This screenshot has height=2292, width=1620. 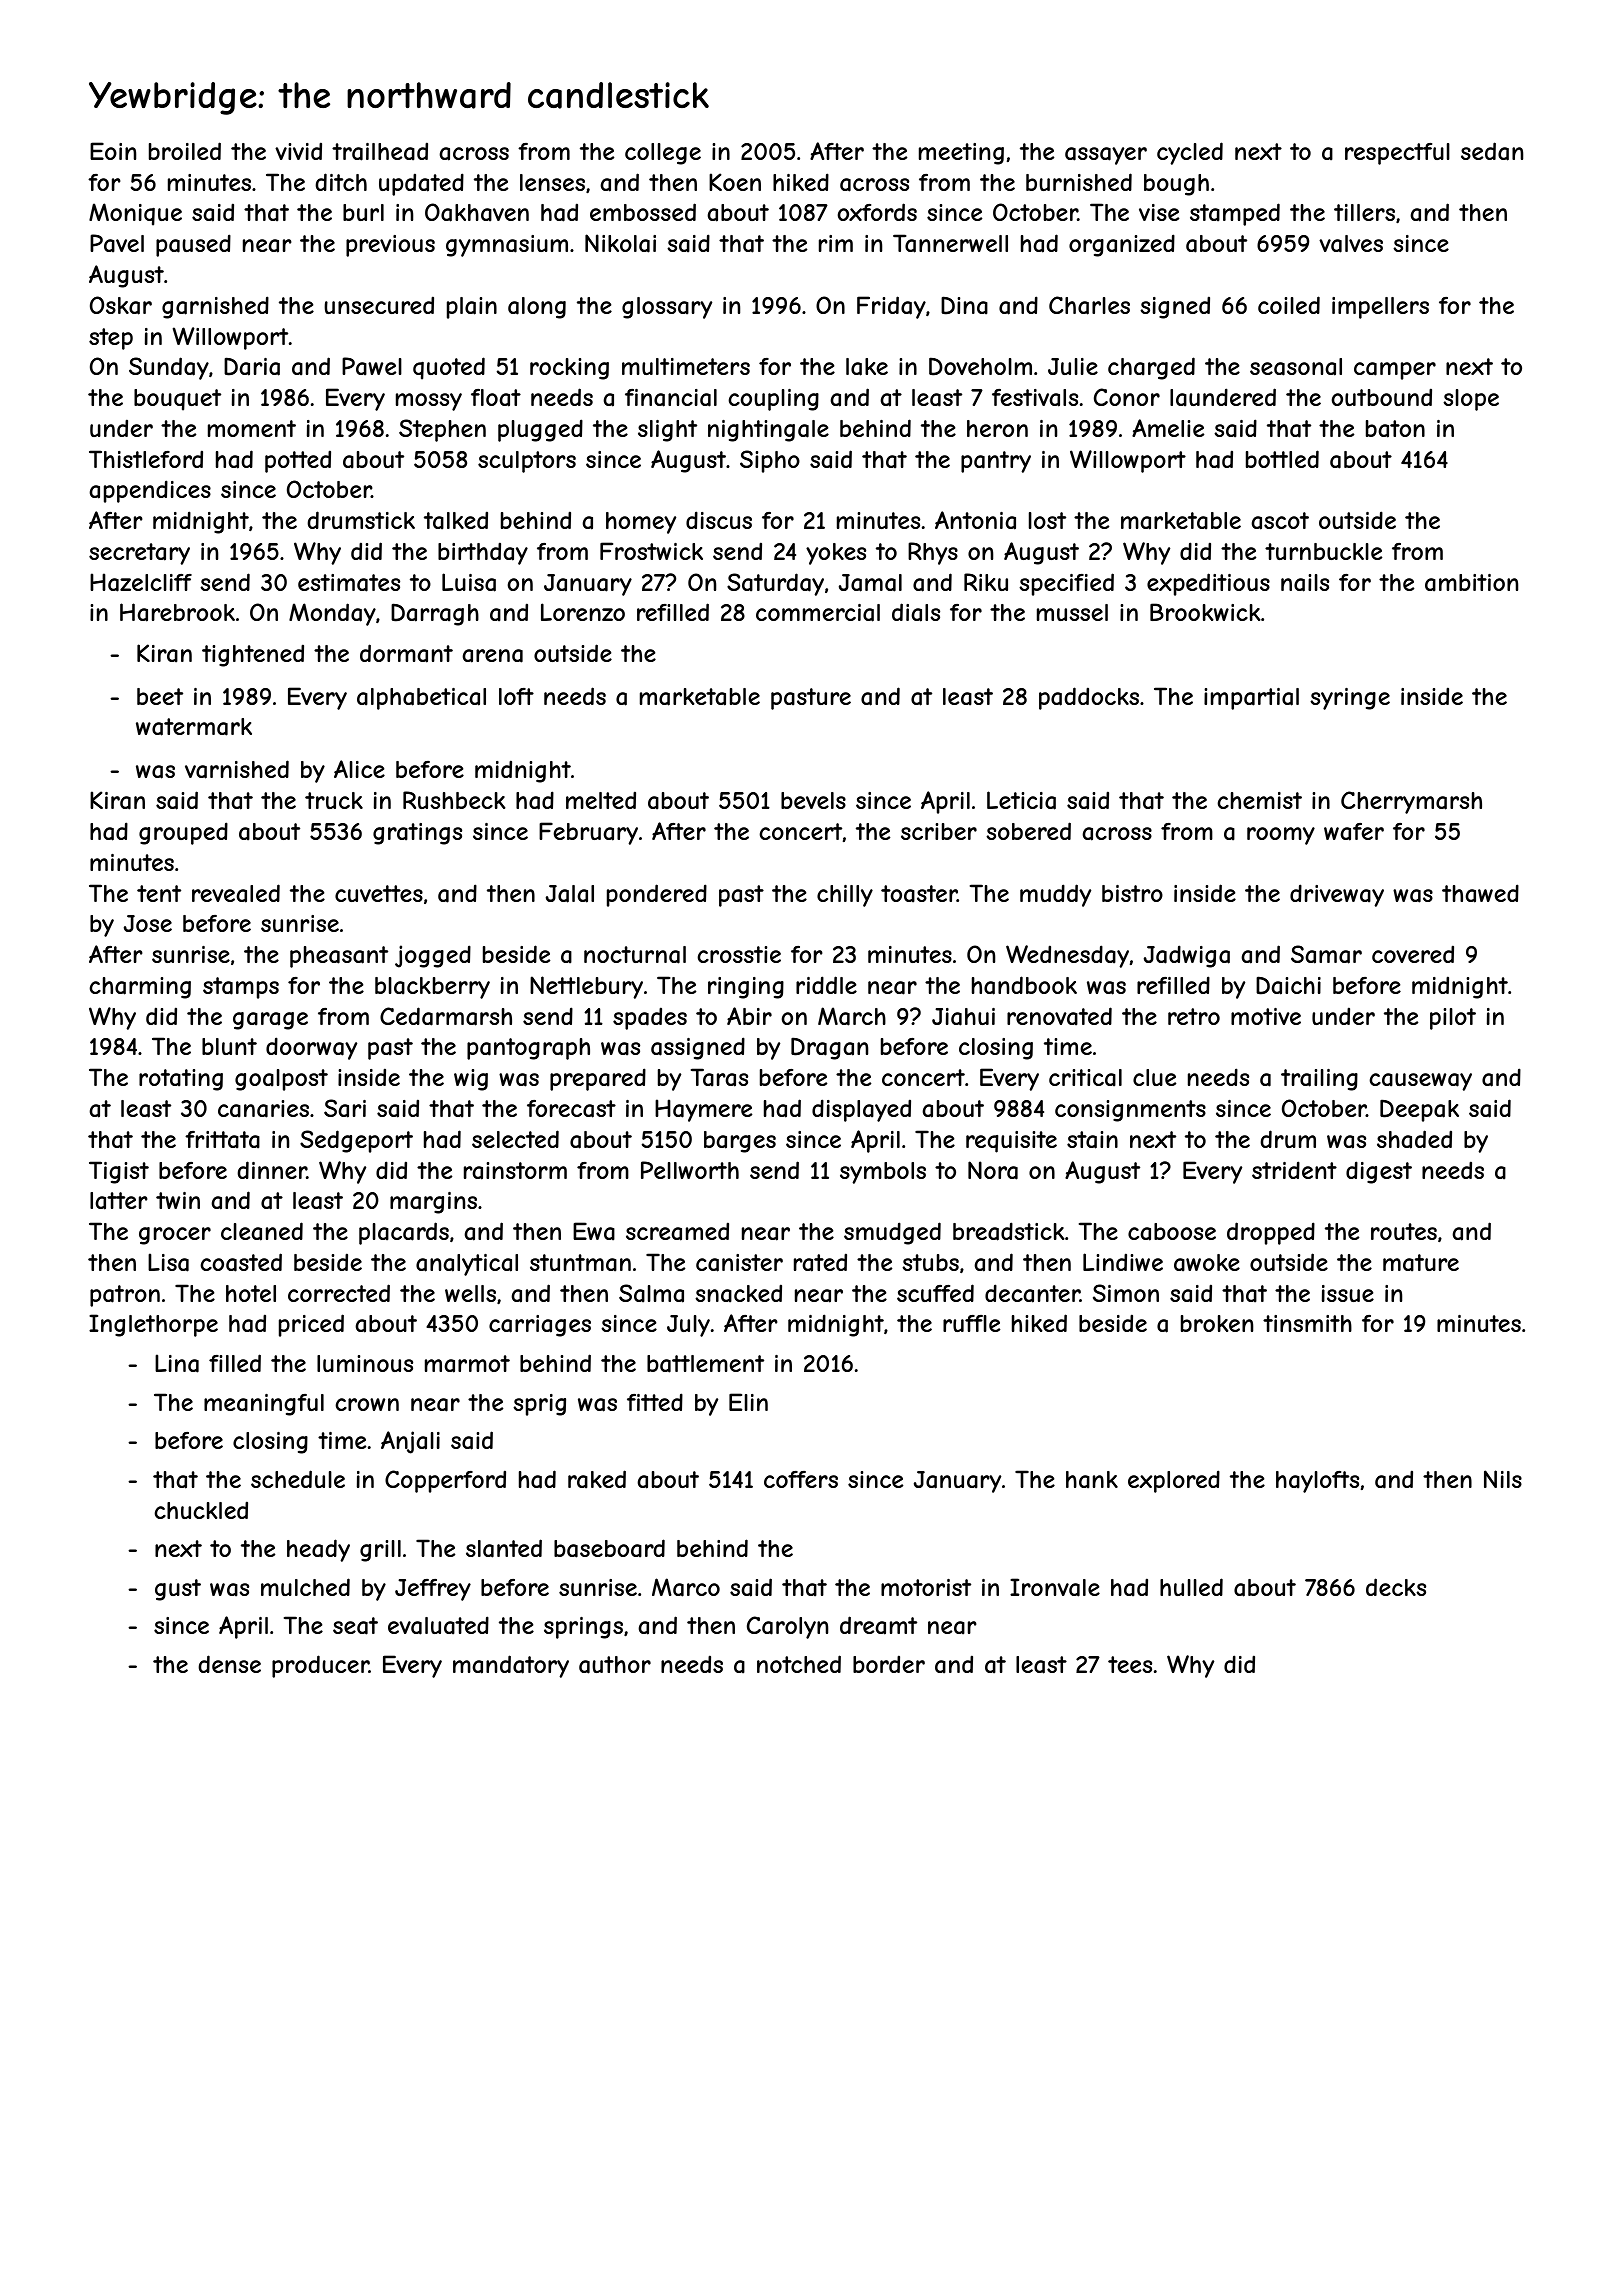 I want to click on frittata, so click(x=222, y=1140).
